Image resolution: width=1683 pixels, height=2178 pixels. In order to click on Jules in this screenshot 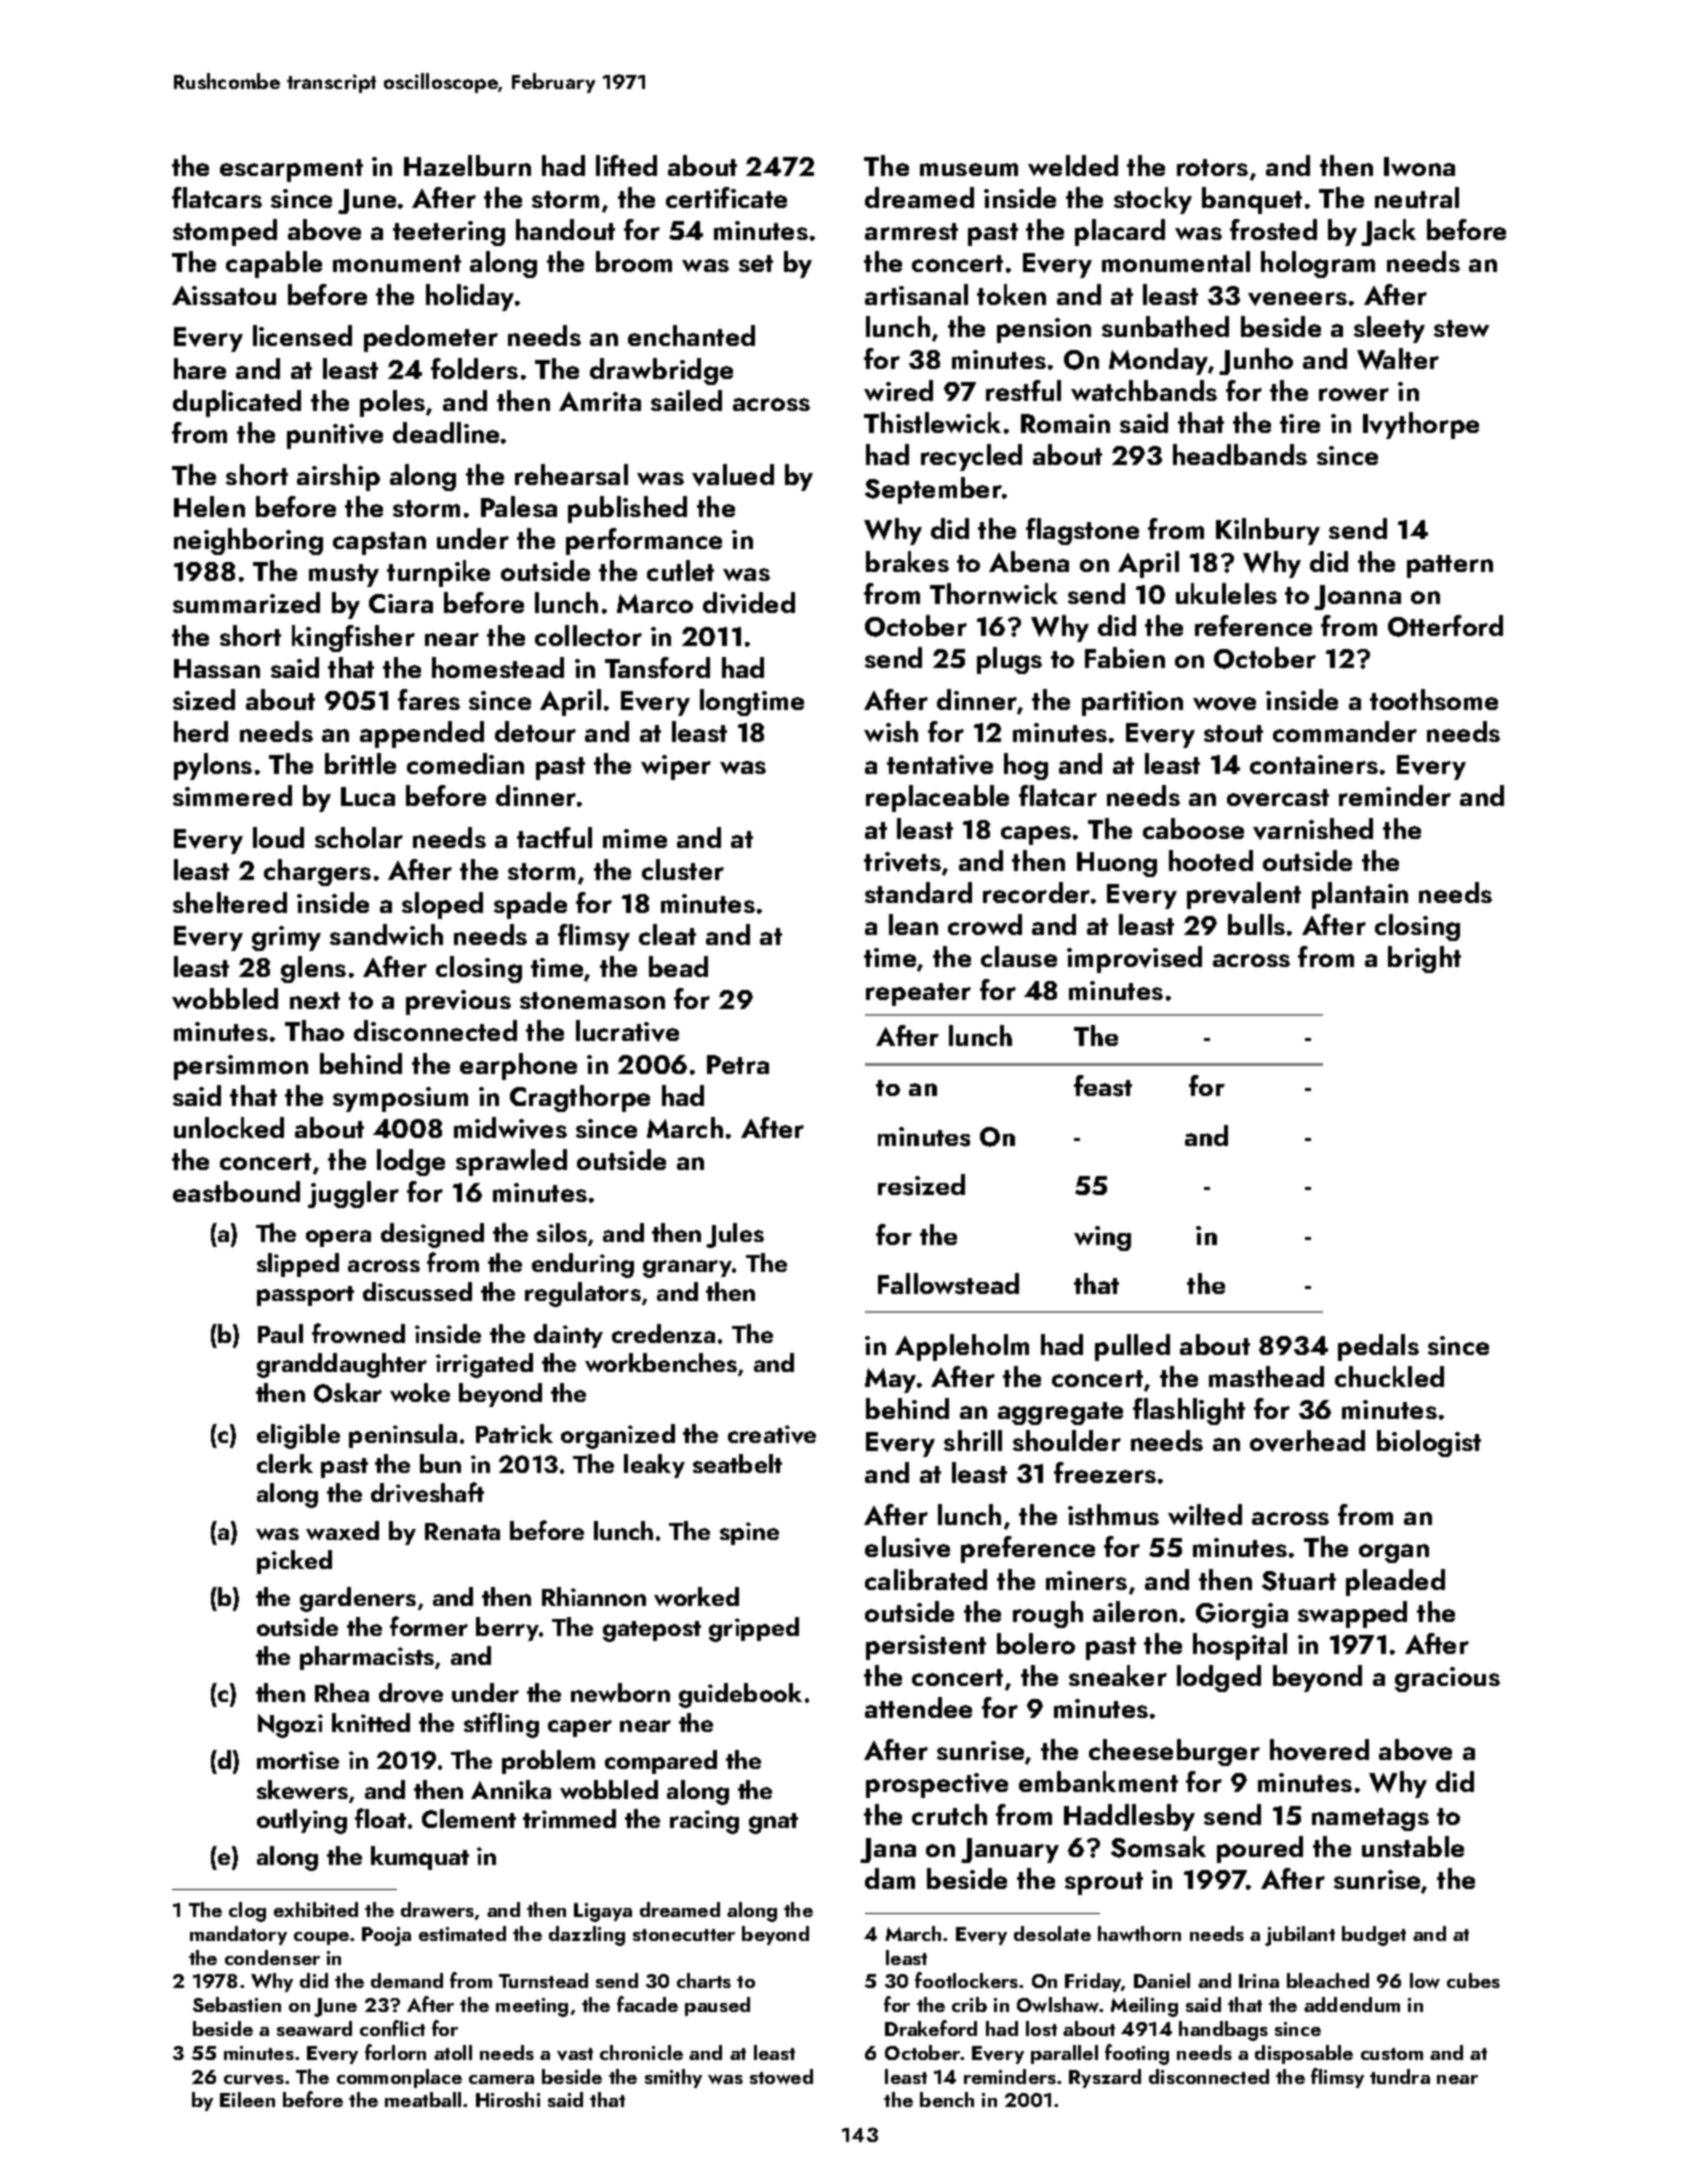, I will do `click(735, 1235)`.
